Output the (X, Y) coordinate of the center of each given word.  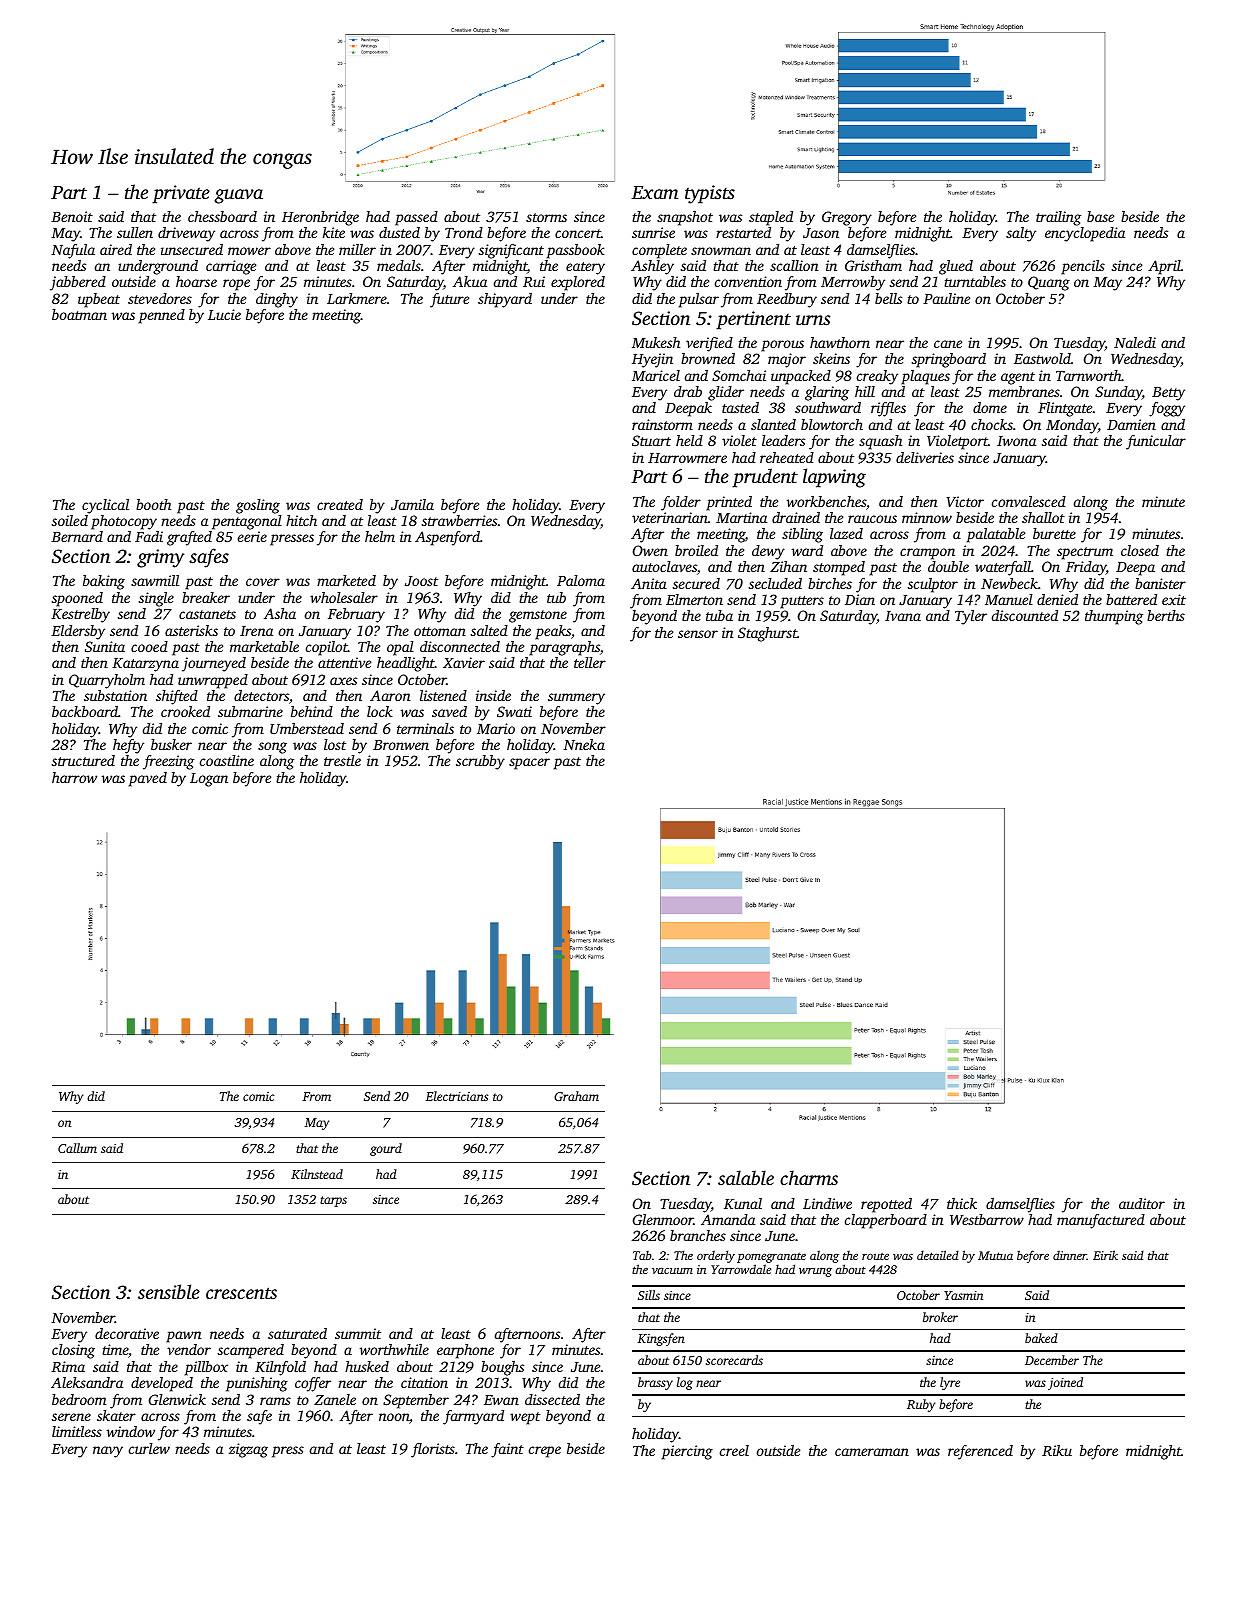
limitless (77, 1431)
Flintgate (1065, 409)
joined (1065, 1383)
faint (507, 1450)
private (181, 194)
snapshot (685, 218)
